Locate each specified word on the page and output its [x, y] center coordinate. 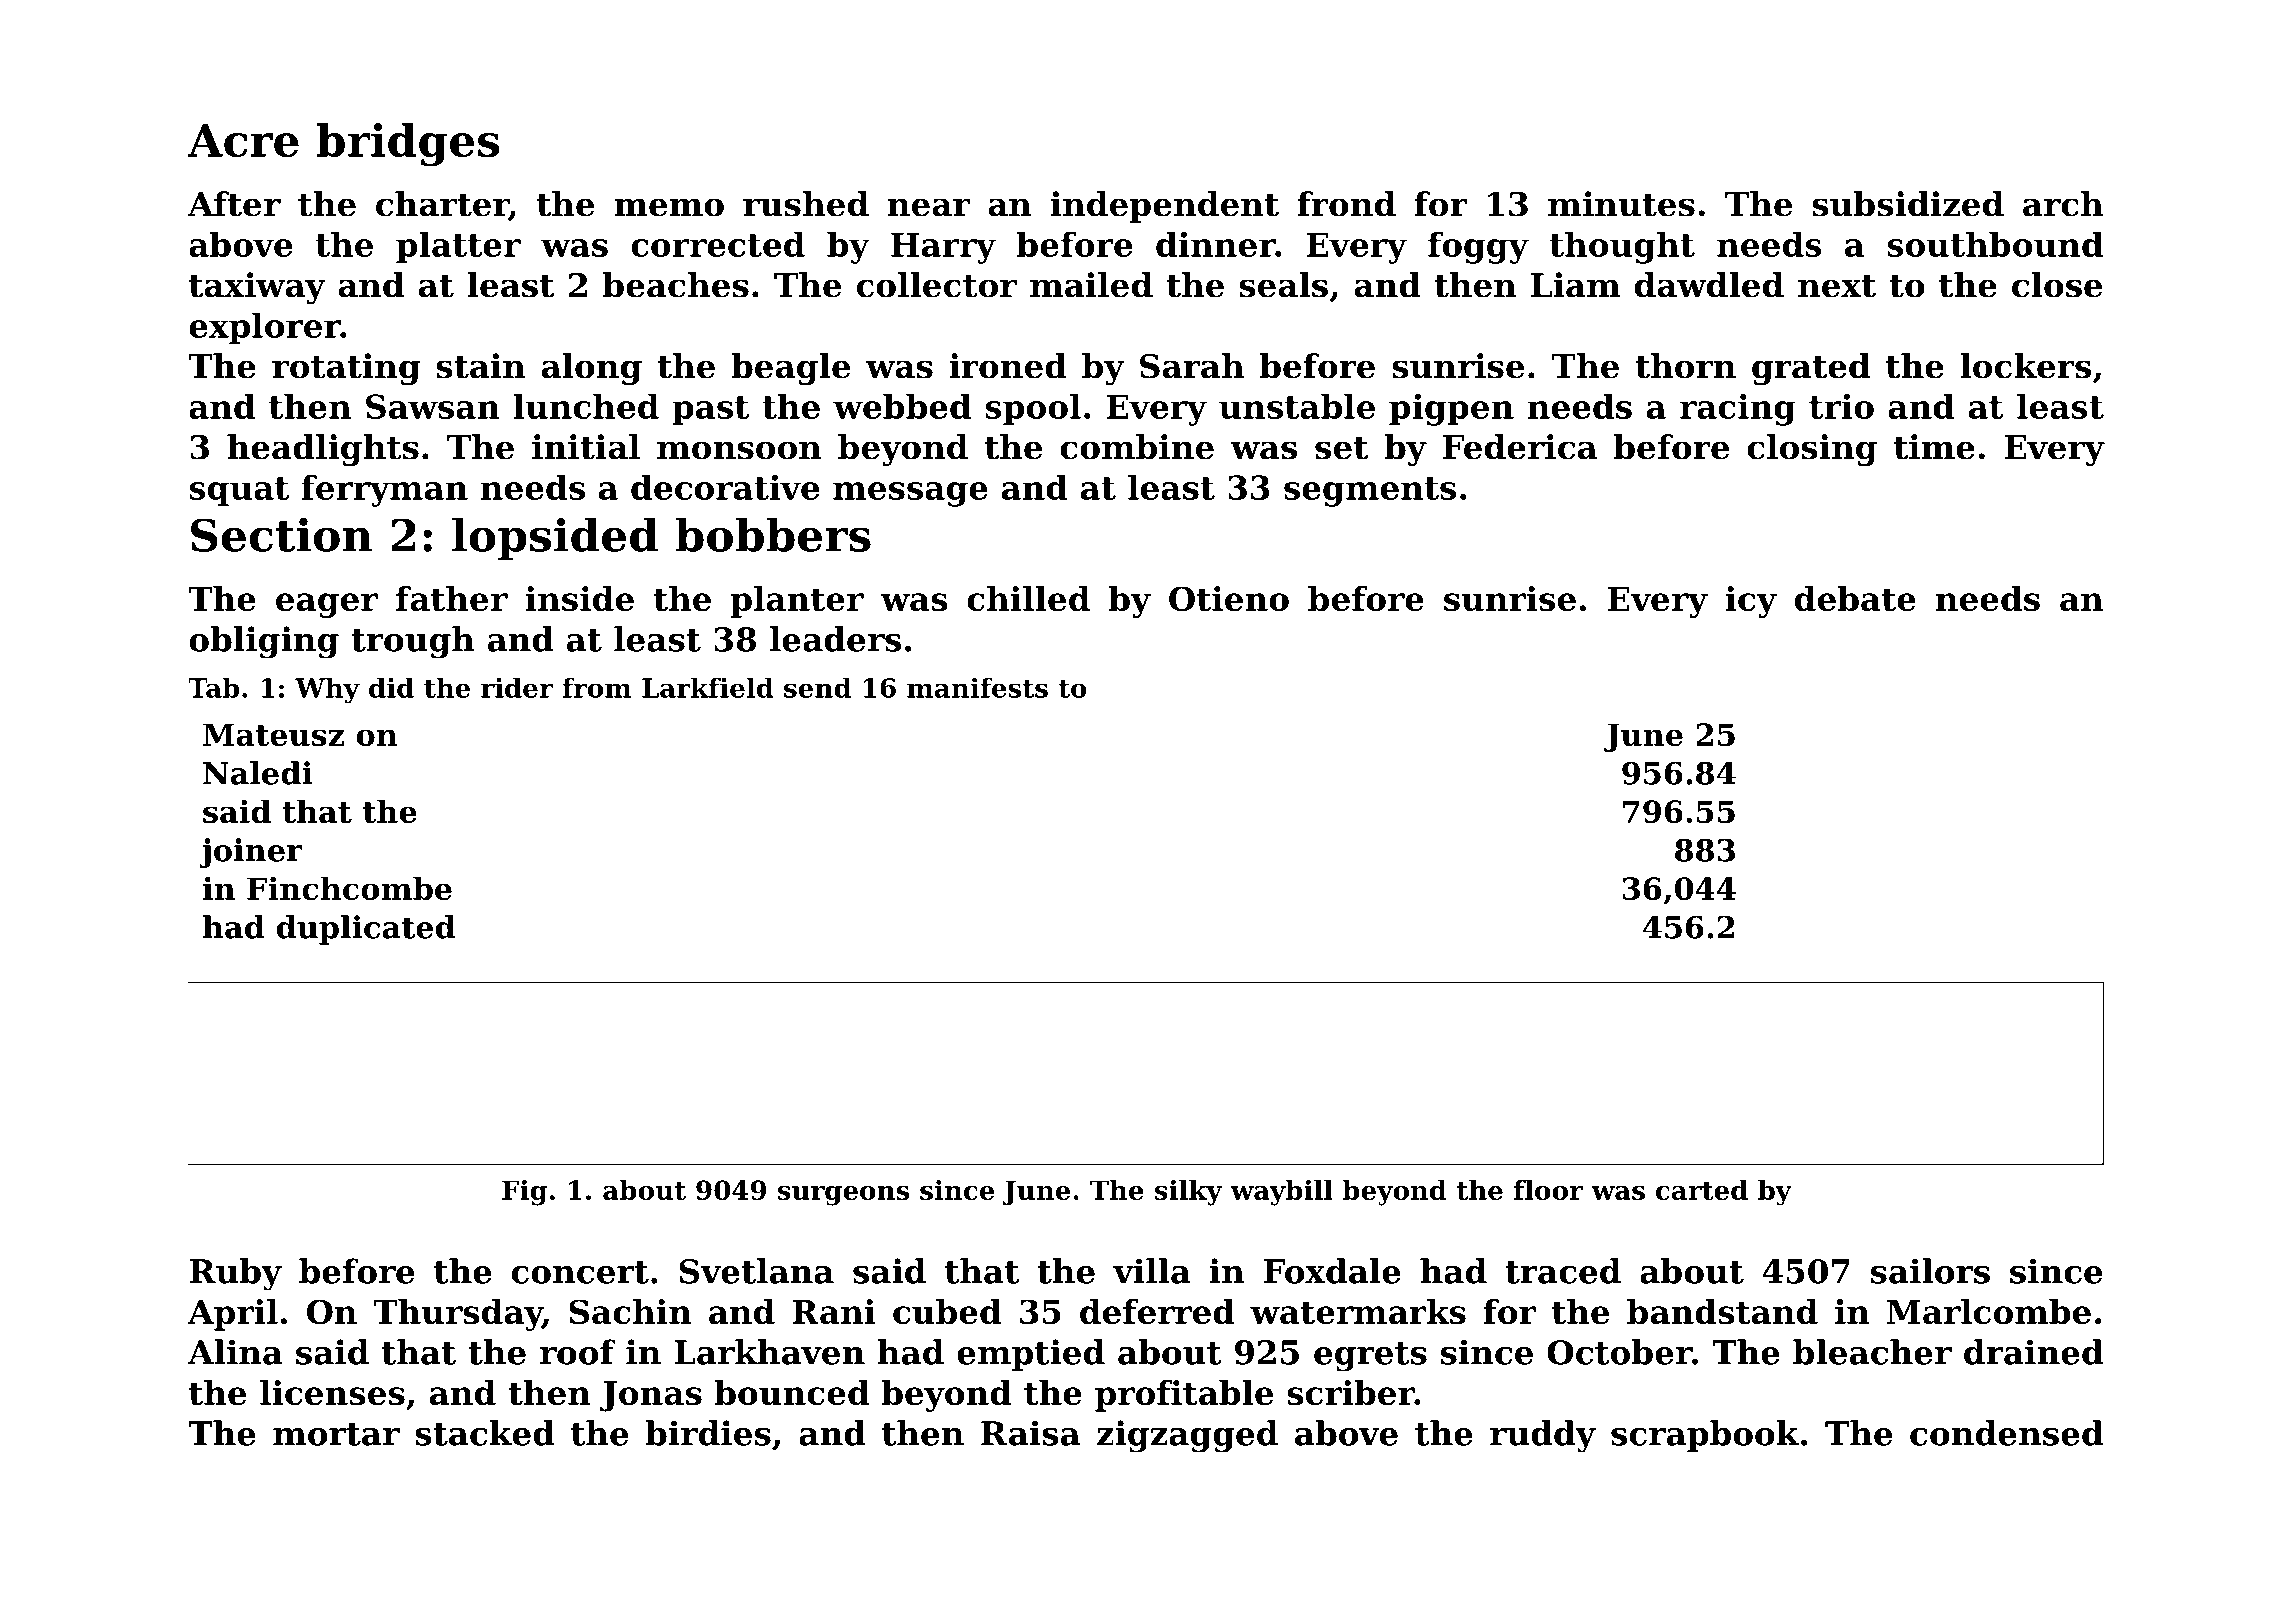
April [233, 1315]
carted [1702, 1190]
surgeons [843, 1196]
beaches [676, 285]
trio [1841, 406]
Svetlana [756, 1271]
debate [1855, 598]
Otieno [1229, 598]
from [597, 687]
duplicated [366, 930]
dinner [1216, 244]
